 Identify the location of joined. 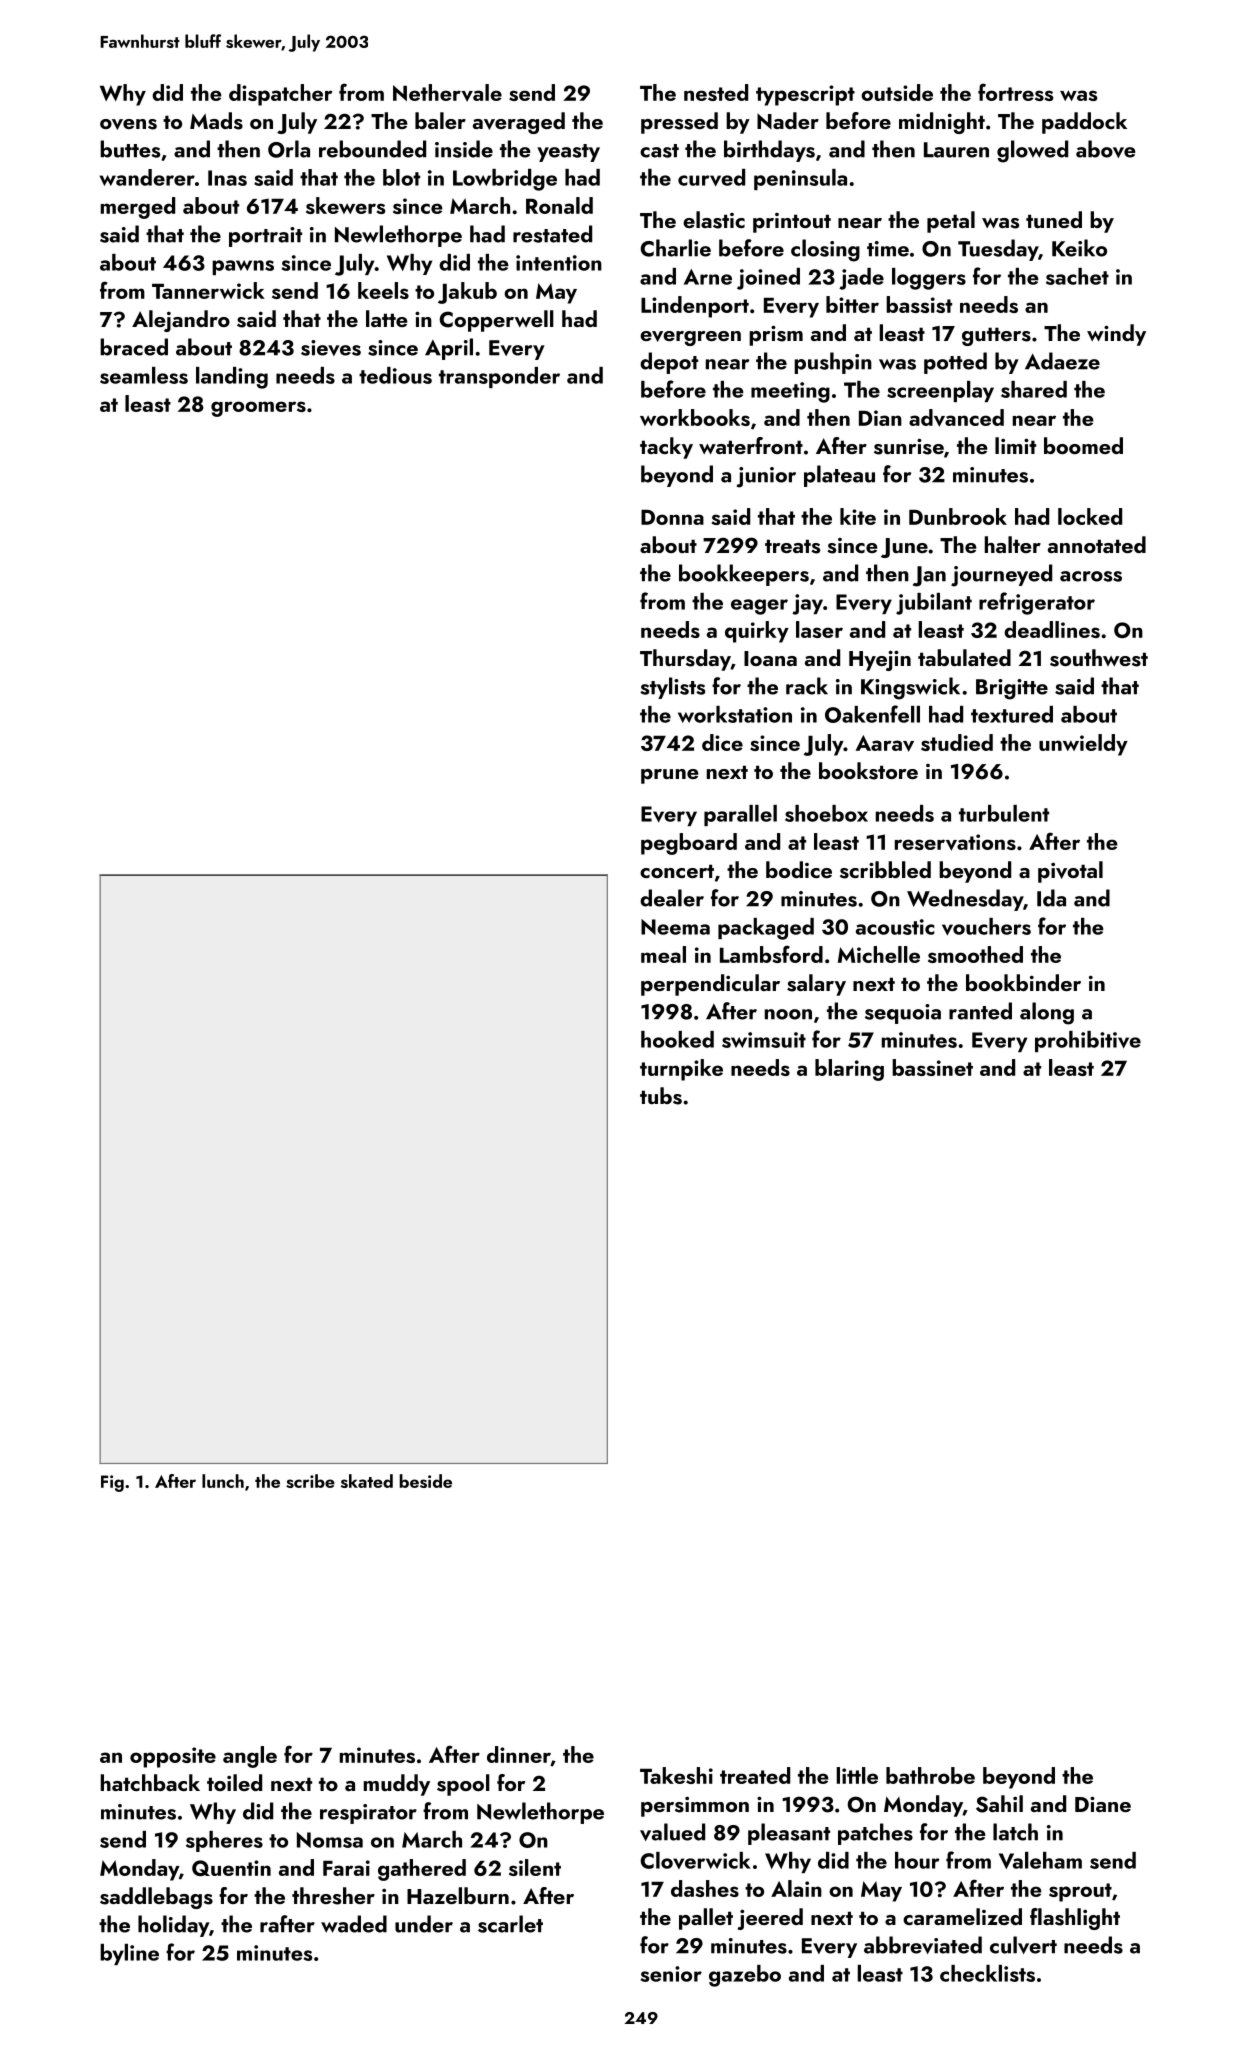
(768, 279).
